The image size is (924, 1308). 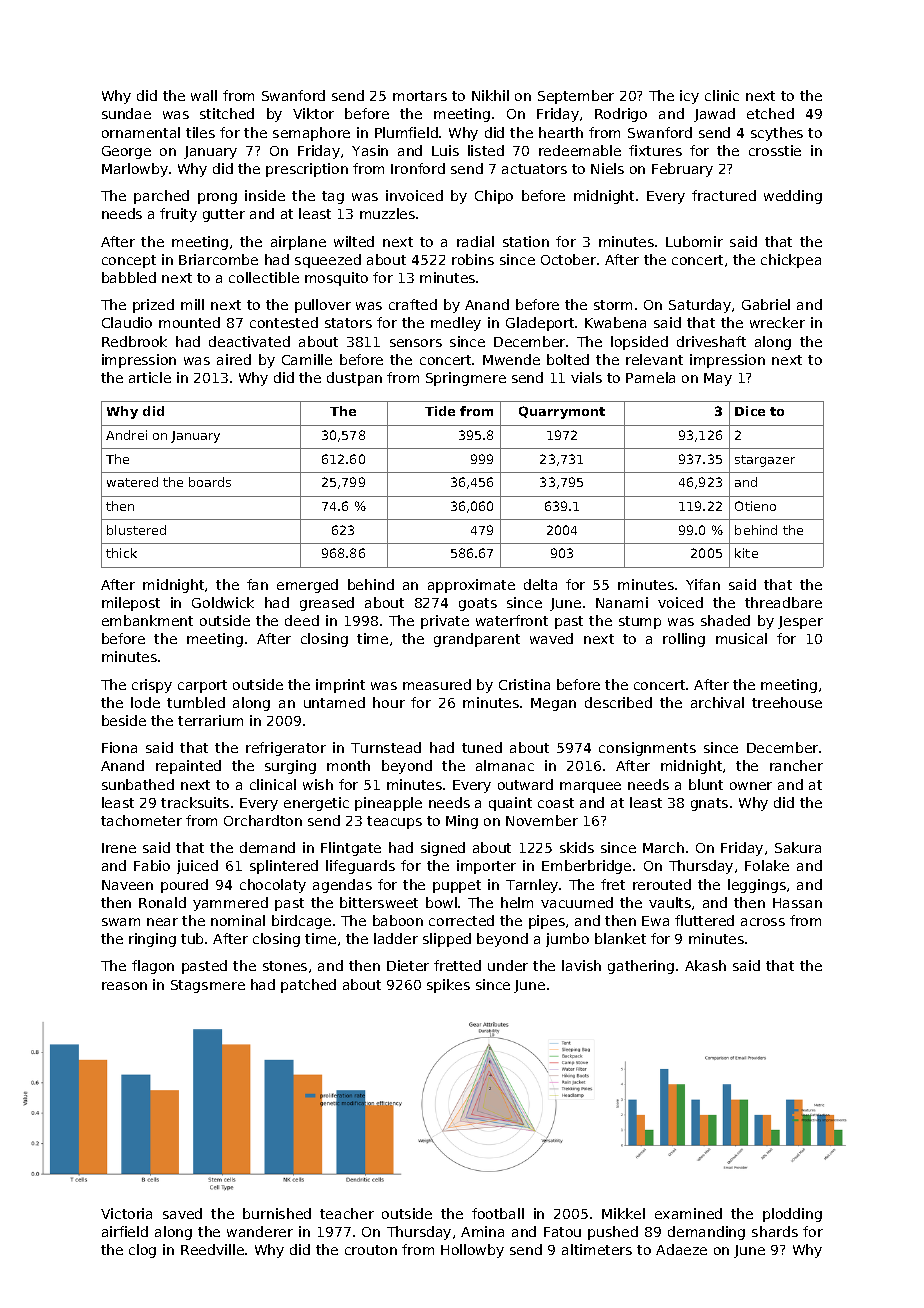 What do you see at coordinates (755, 506) in the screenshot?
I see `Otieno` at bounding box center [755, 506].
